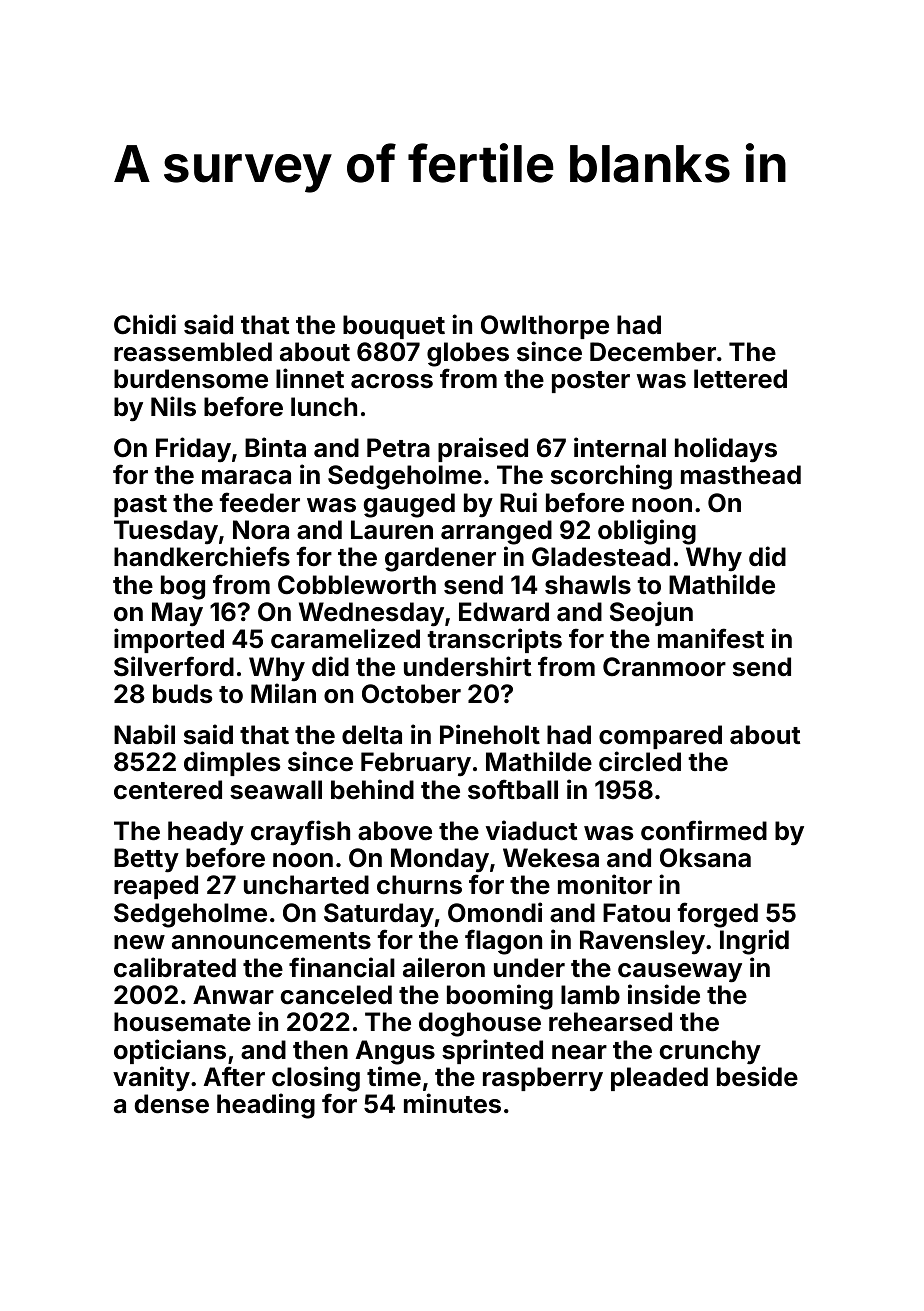 The width and height of the screenshot is (924, 1311). I want to click on compared, so click(660, 737).
